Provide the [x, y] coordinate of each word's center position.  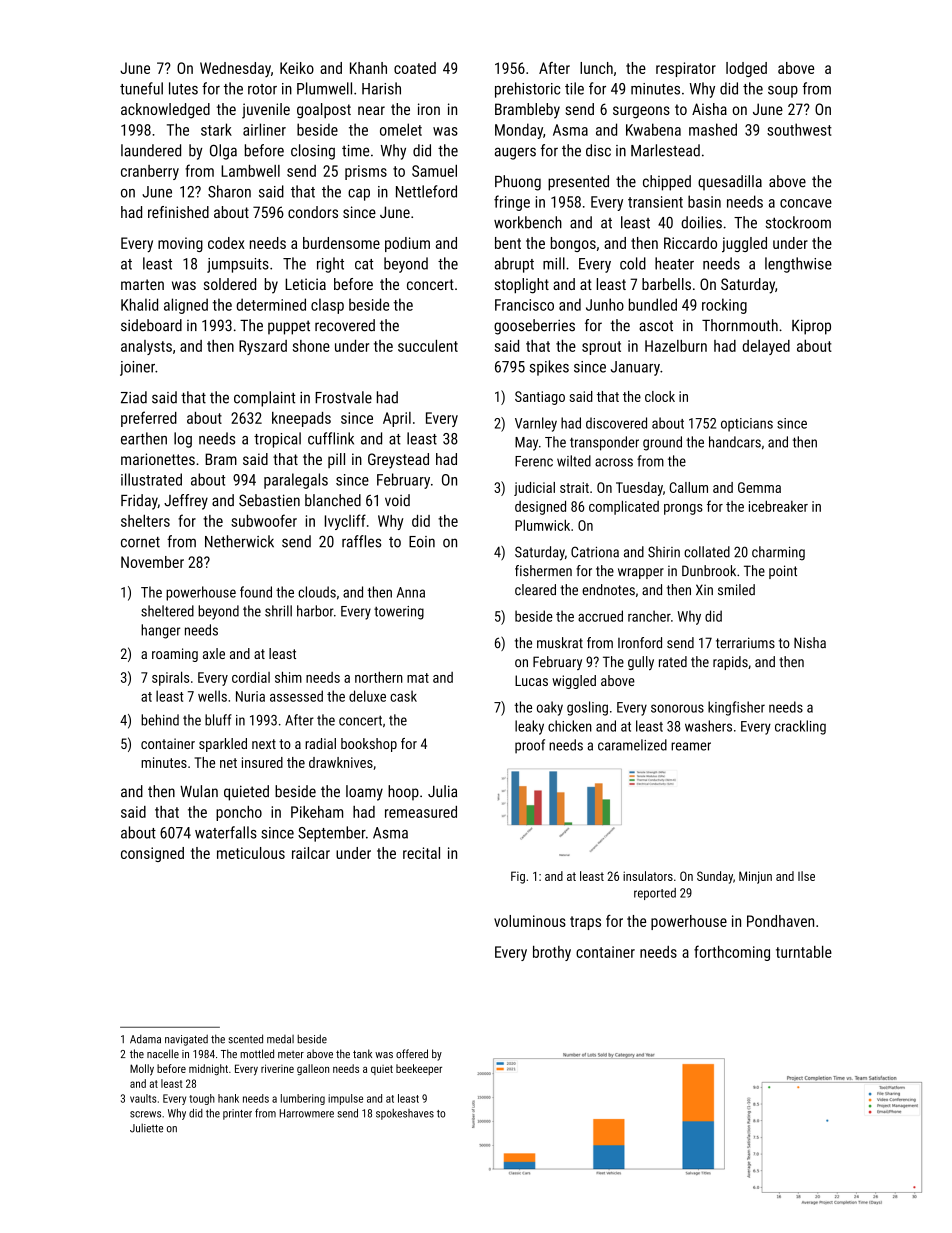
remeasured [421, 812]
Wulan [199, 791]
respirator [686, 69]
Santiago [540, 398]
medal [280, 1039]
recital [421, 853]
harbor [315, 611]
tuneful [141, 88]
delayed [766, 347]
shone [311, 346]
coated [415, 68]
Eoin [422, 542]
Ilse [806, 876]
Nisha [810, 642]
